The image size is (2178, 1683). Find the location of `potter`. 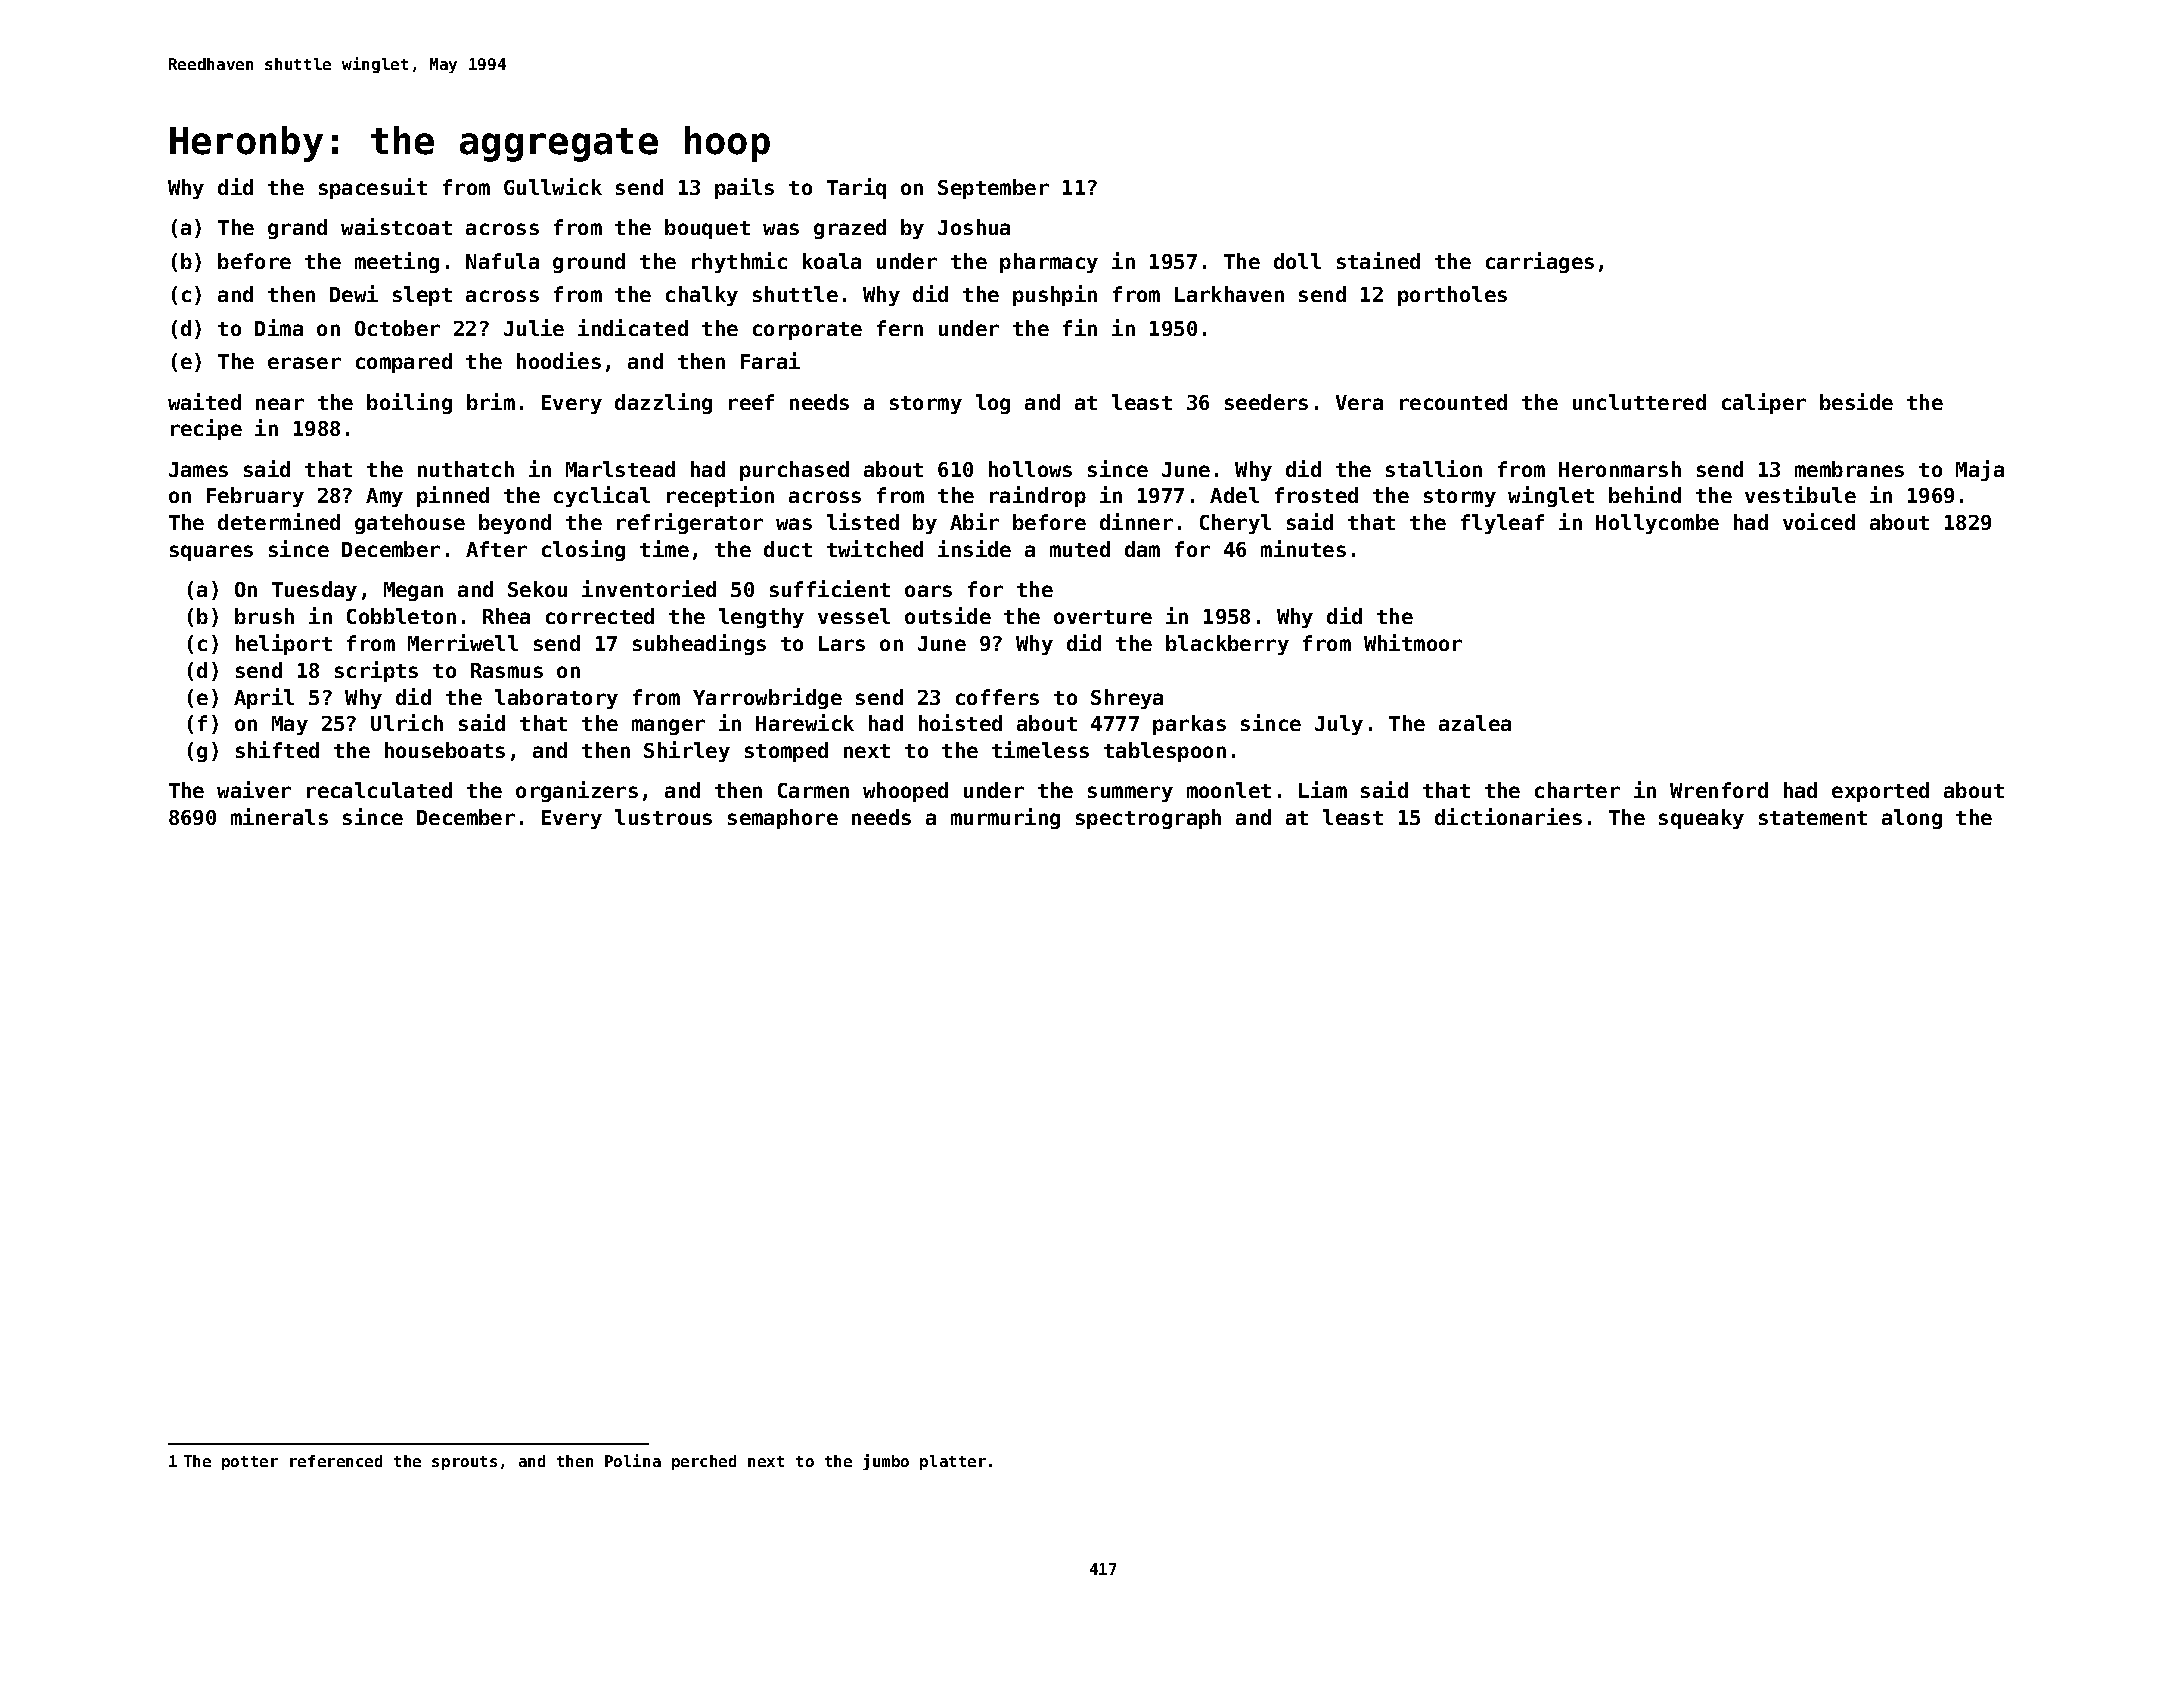

potter is located at coordinates (250, 1463).
